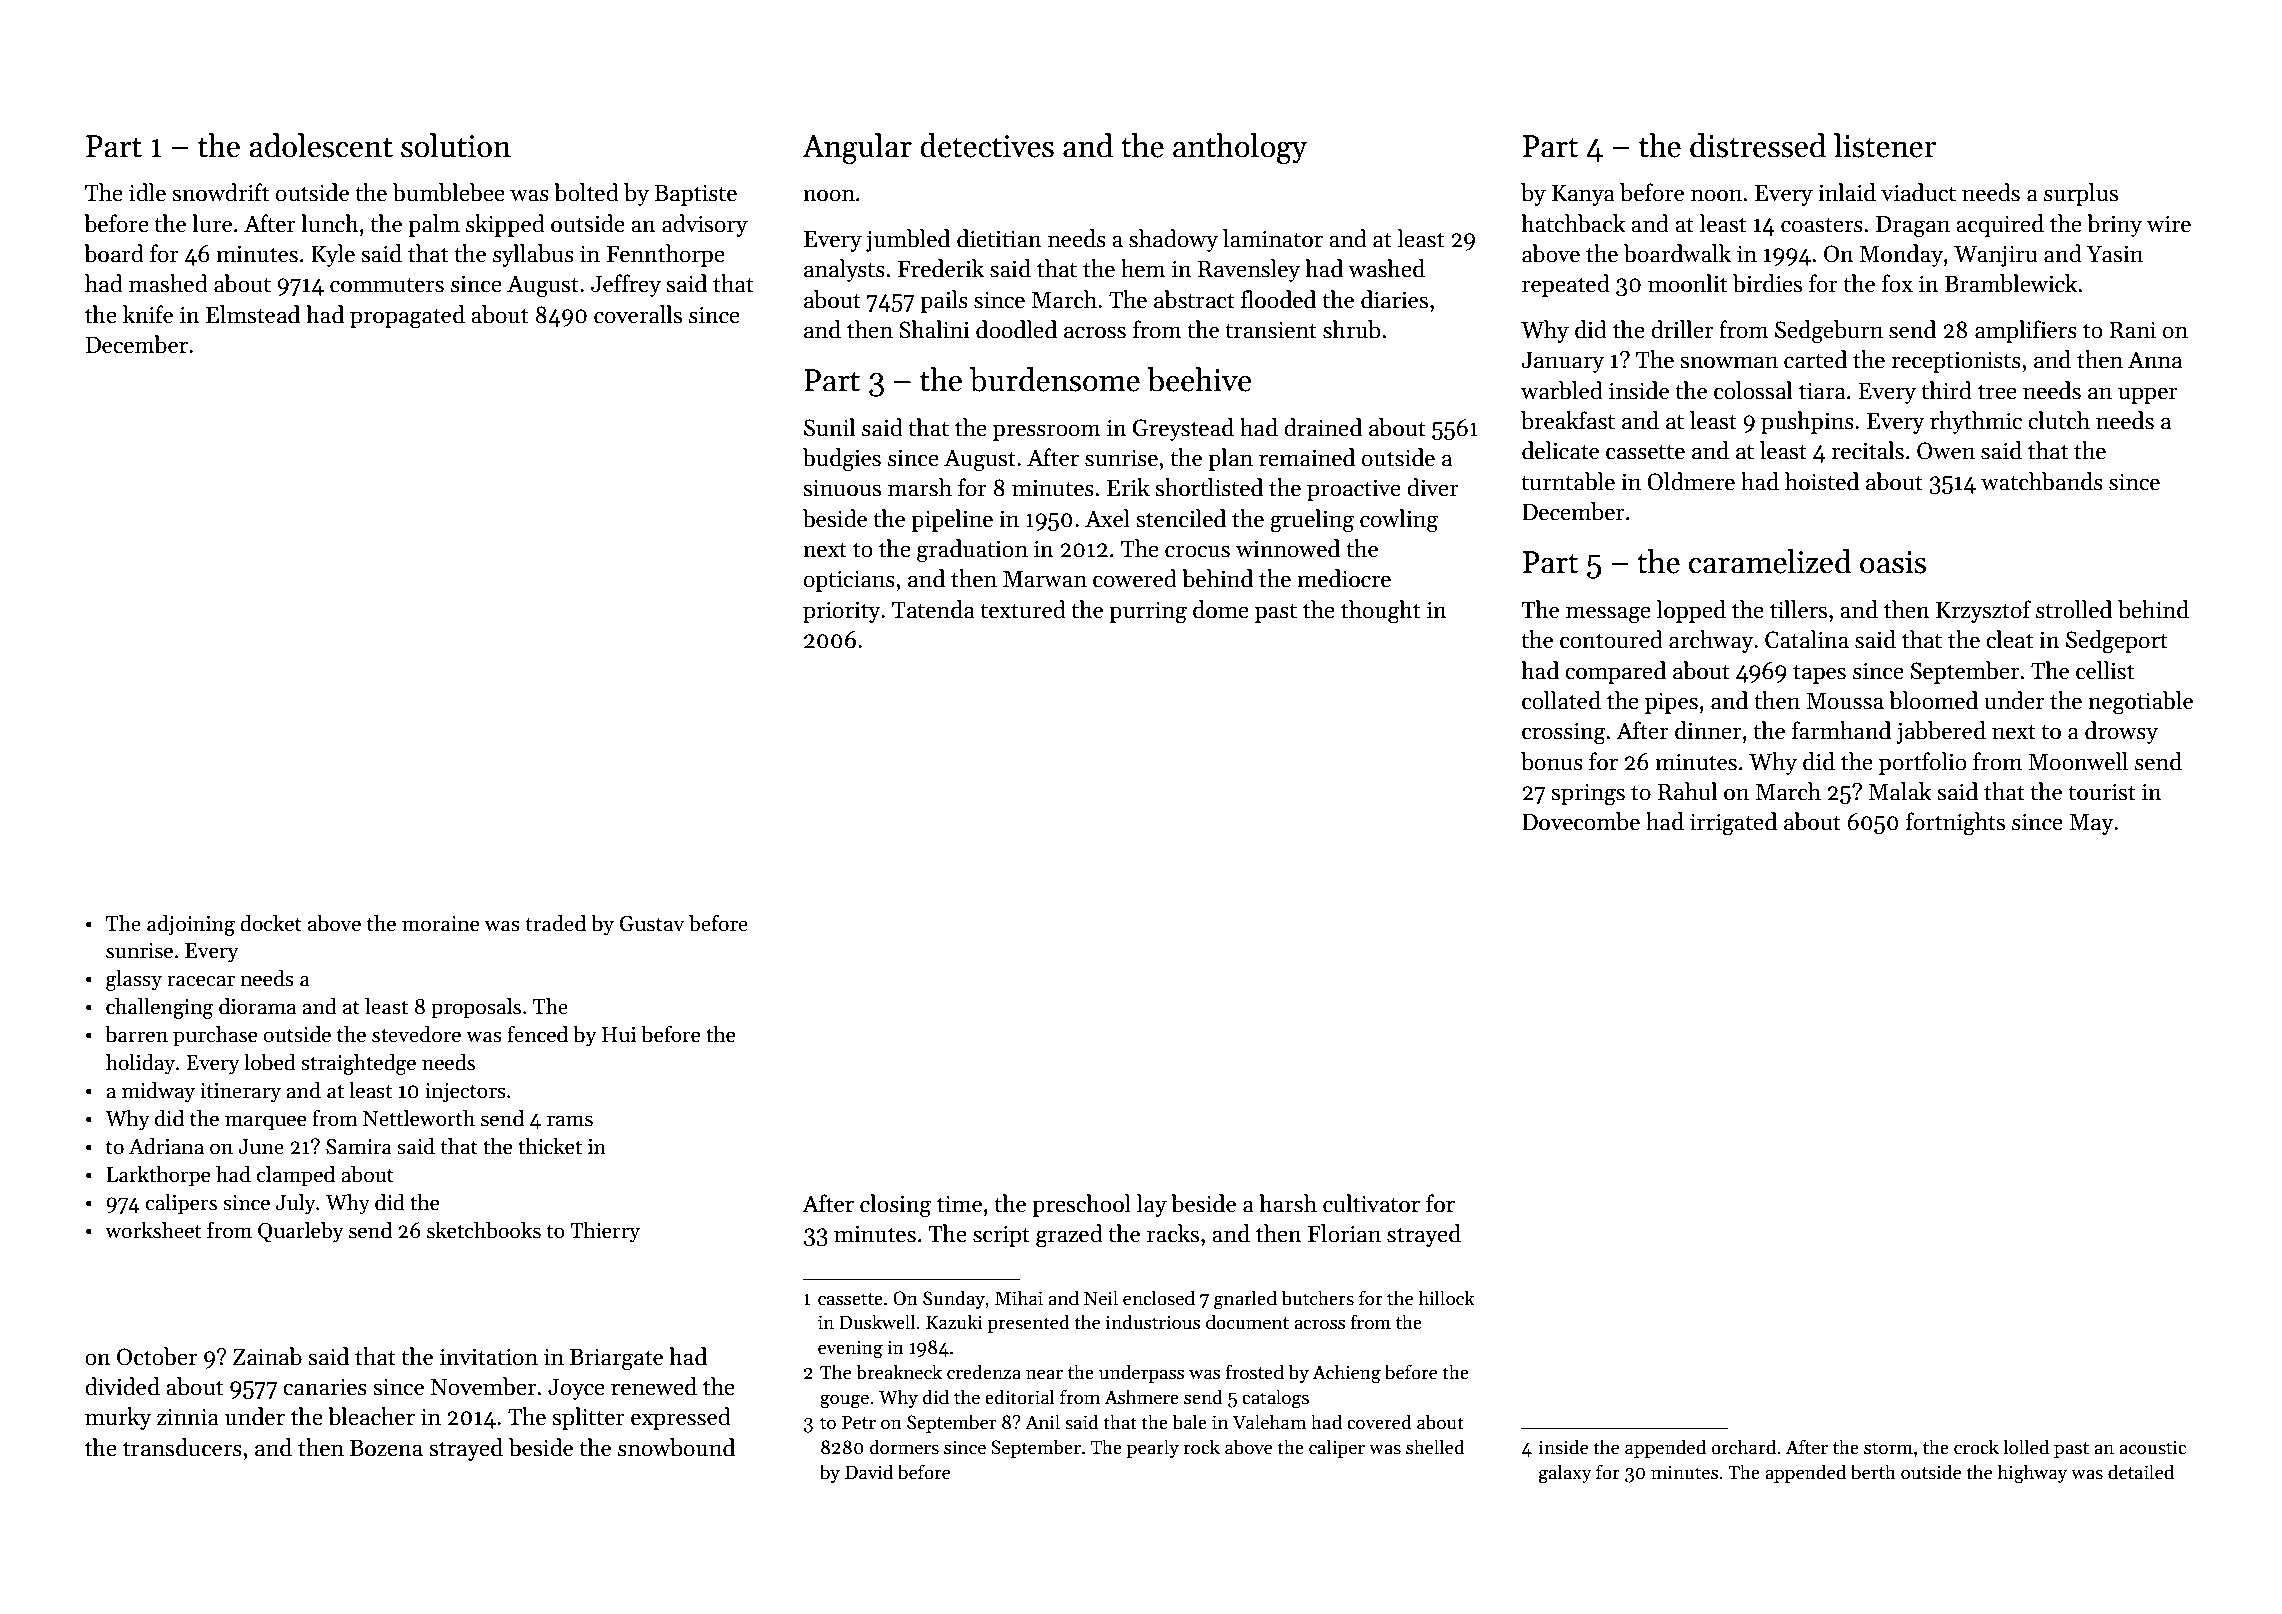  Describe the element at coordinates (1173, 1233) in the screenshot. I see `racks` at that location.
